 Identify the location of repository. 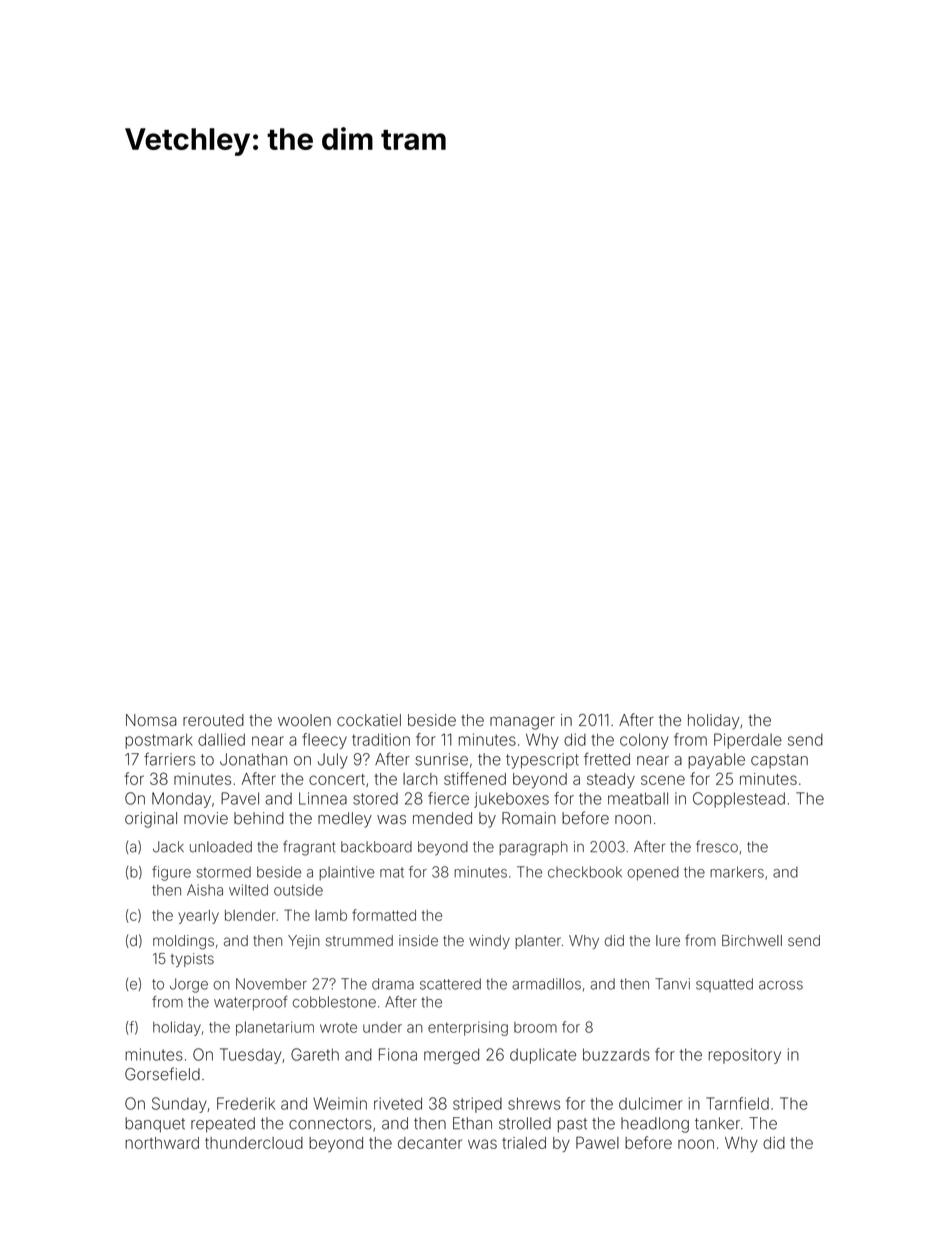
(745, 1056).
